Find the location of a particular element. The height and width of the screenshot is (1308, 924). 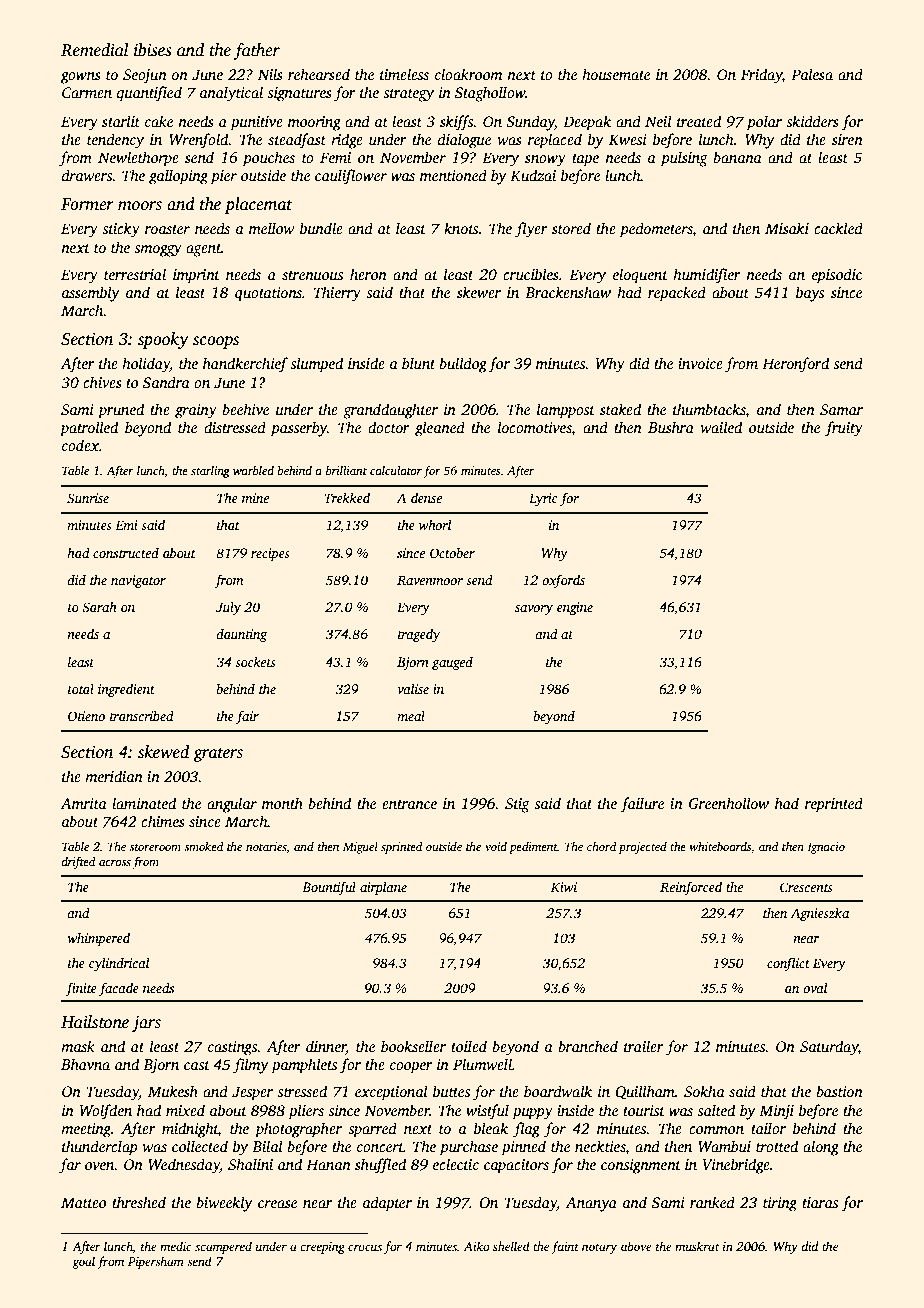

Matteo is located at coordinates (83, 1202).
